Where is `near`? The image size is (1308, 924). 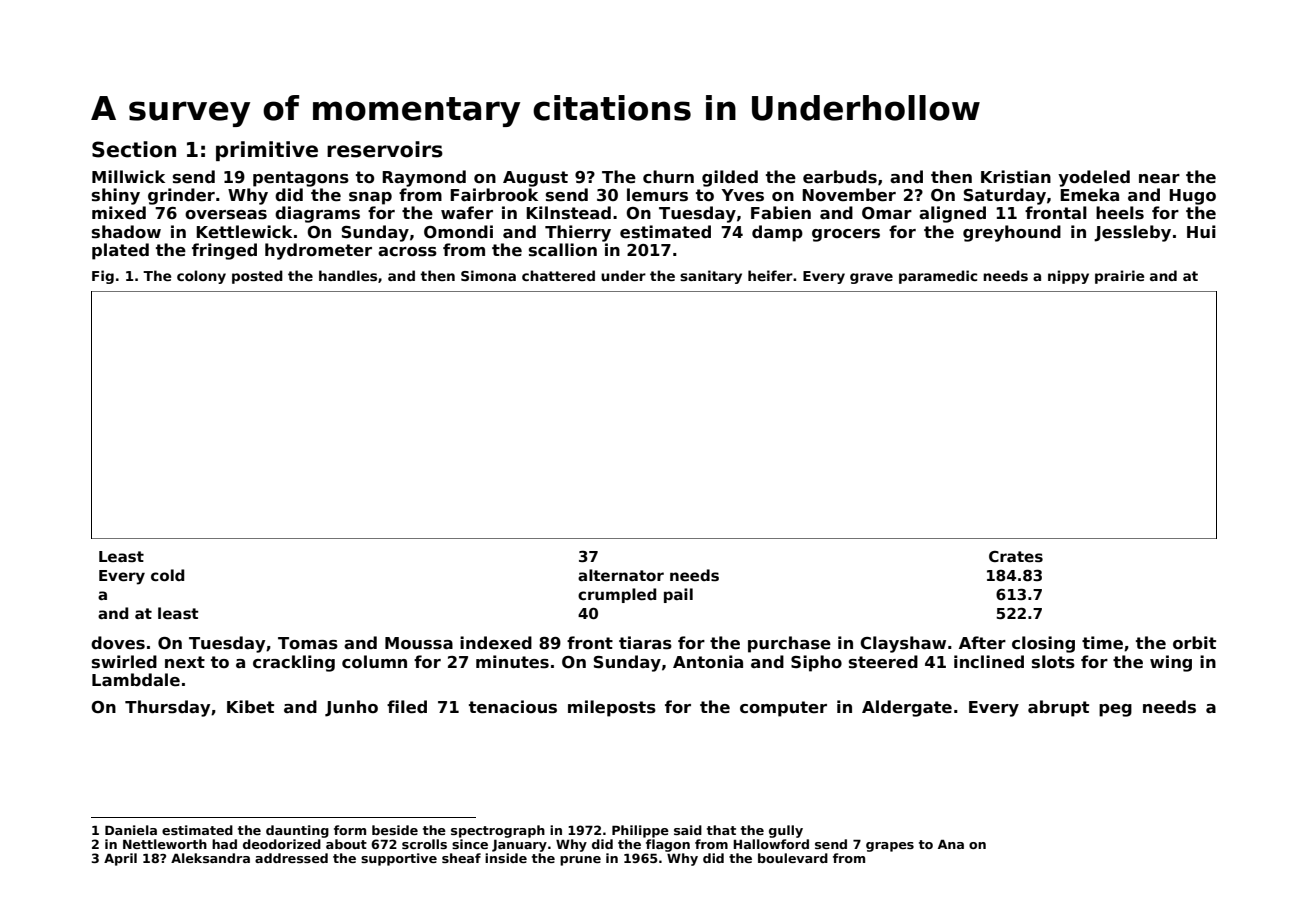 near is located at coordinates (1159, 179).
